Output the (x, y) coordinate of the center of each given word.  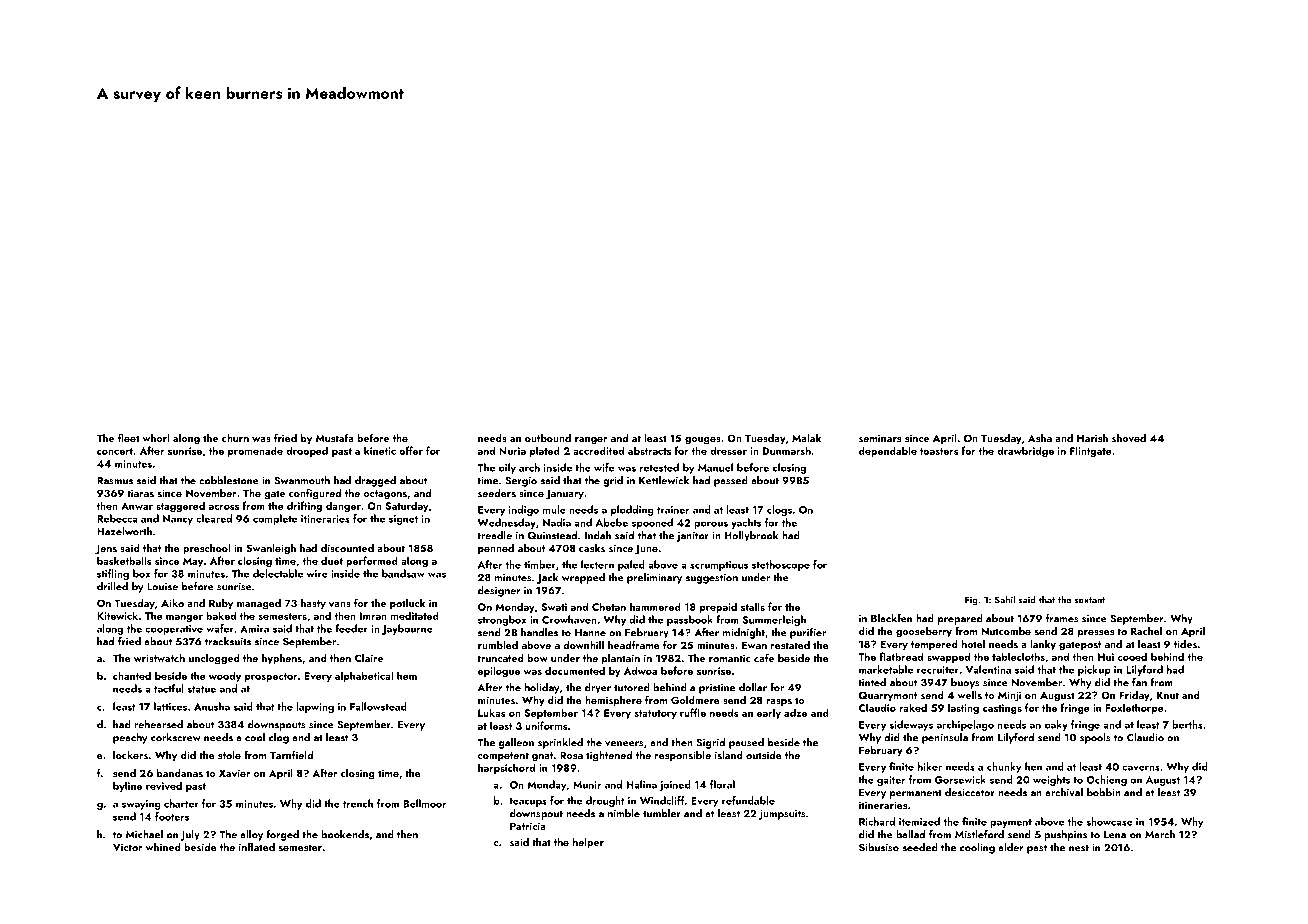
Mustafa (335, 437)
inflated (257, 846)
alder (1010, 847)
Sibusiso (879, 847)
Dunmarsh (787, 450)
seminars (880, 438)
